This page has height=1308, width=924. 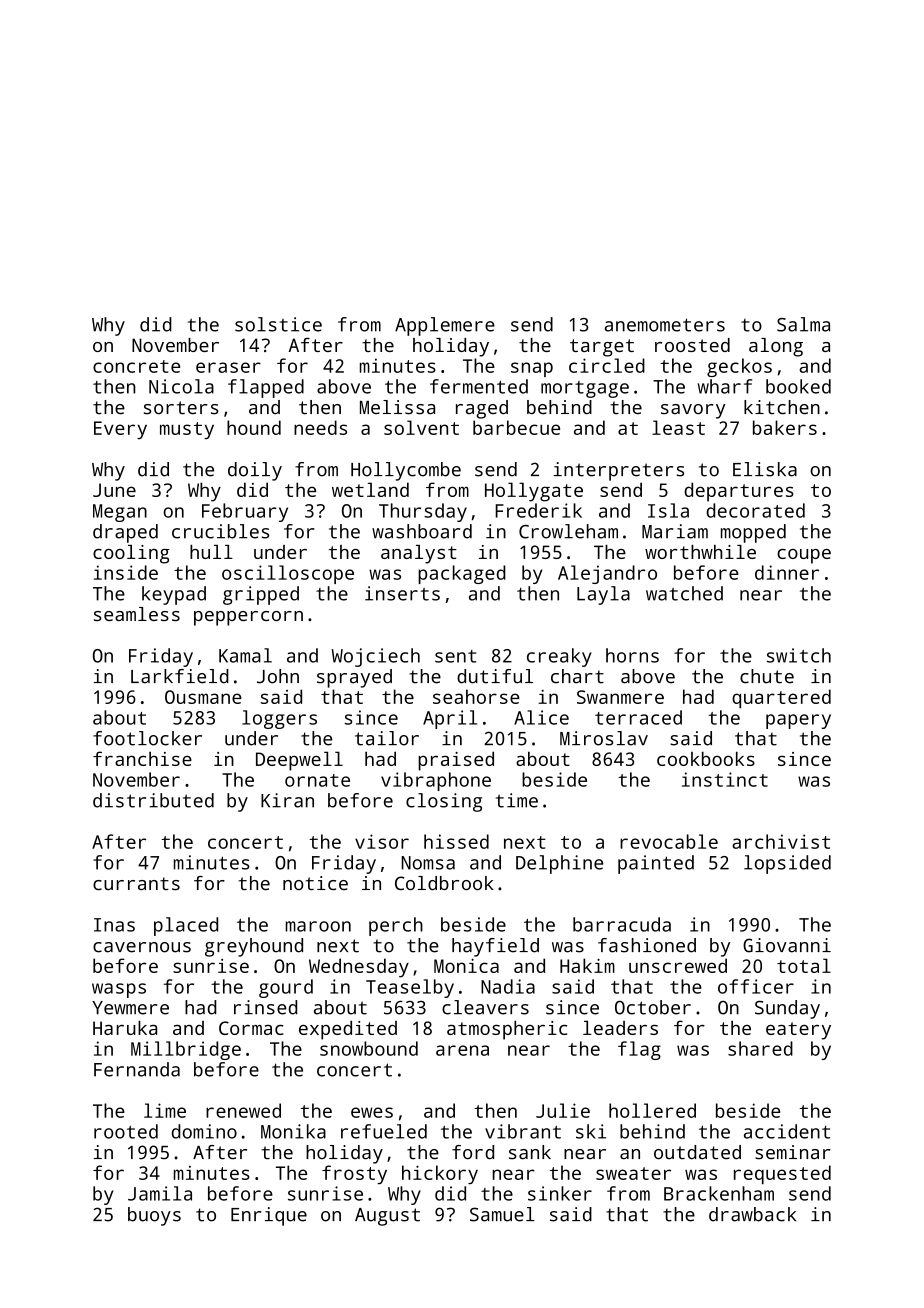 What do you see at coordinates (755, 510) in the page?
I see `decorated` at bounding box center [755, 510].
